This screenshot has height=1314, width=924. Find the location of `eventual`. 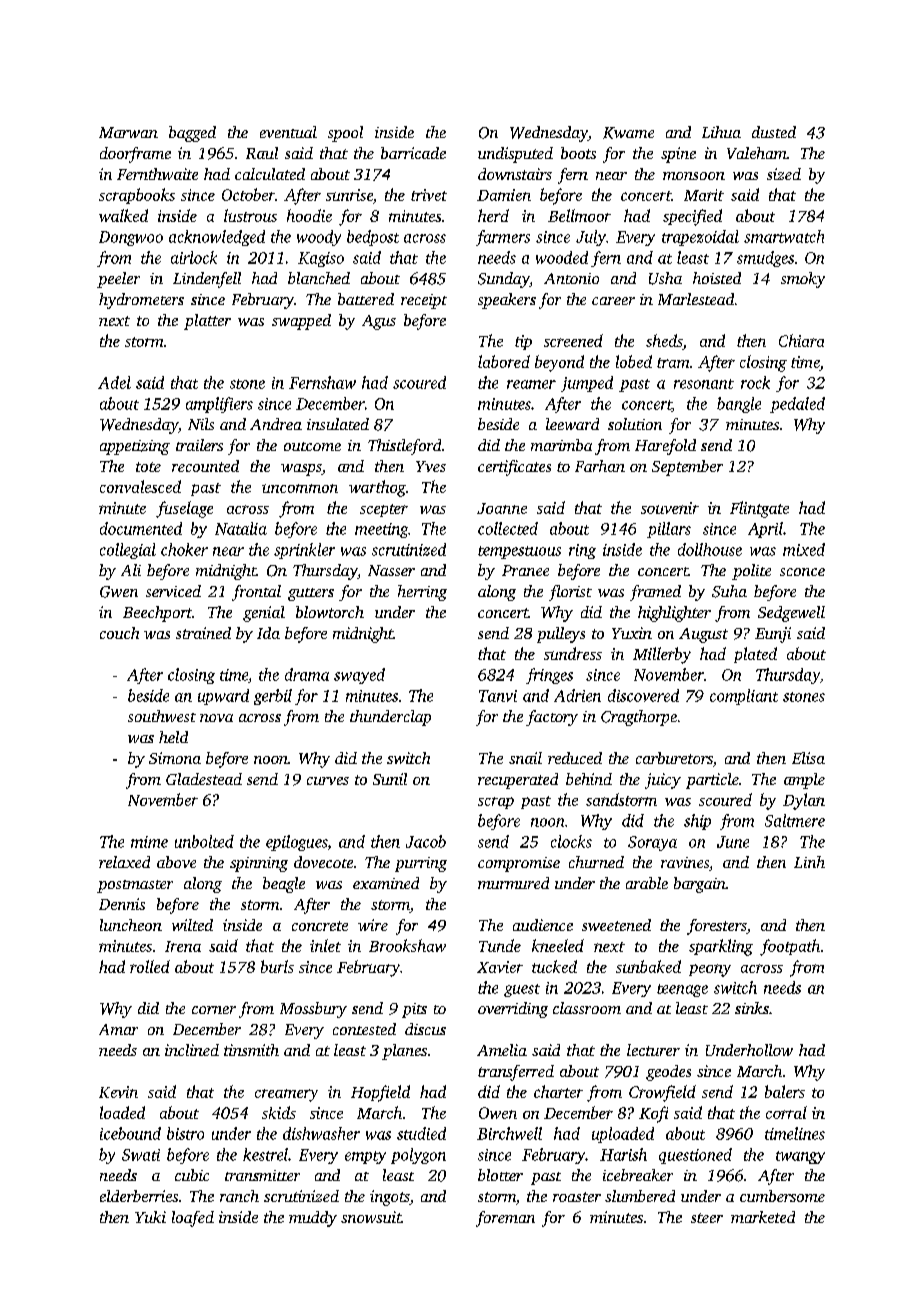

eventual is located at coordinates (288, 132).
